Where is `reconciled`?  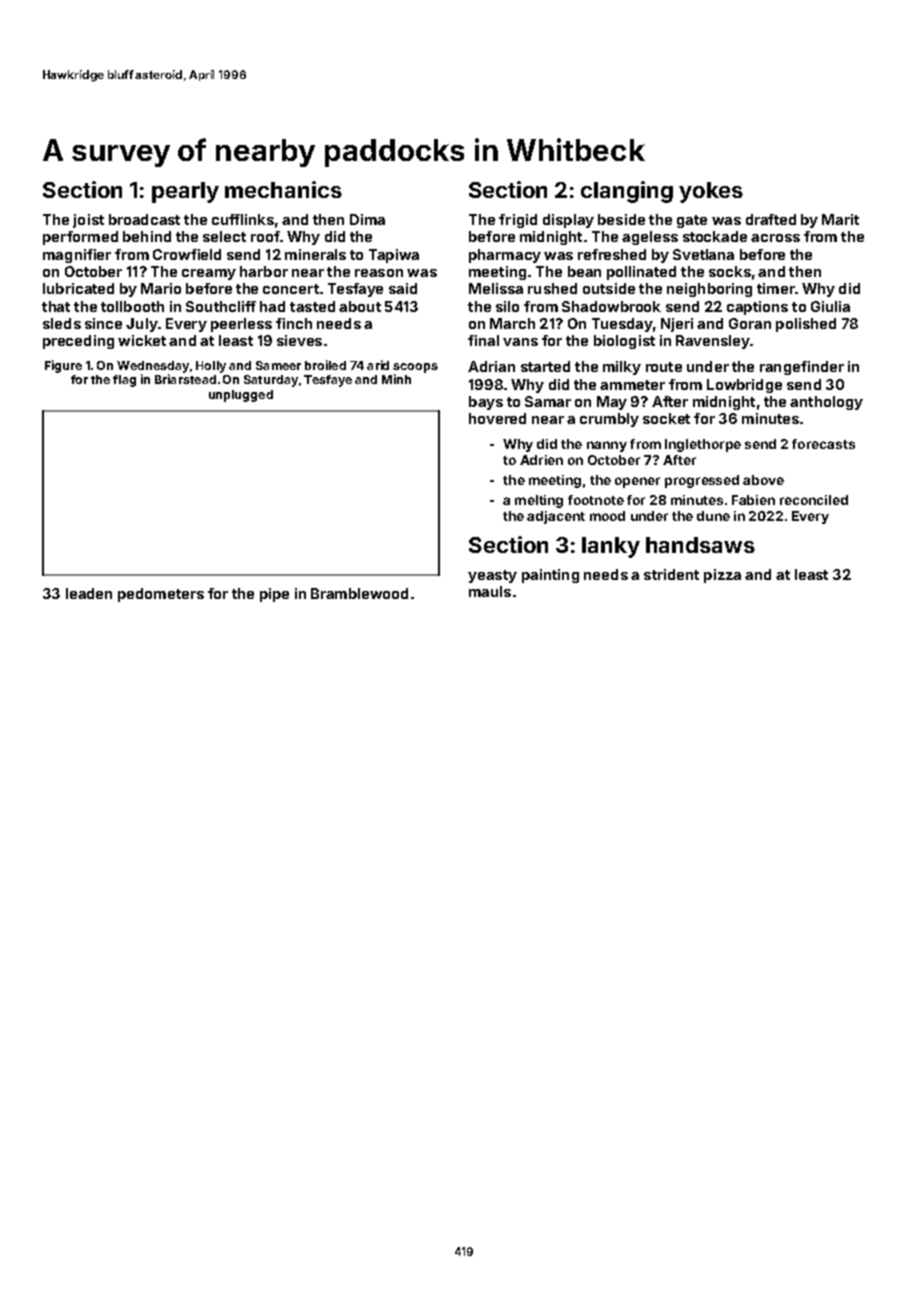 reconciled is located at coordinates (814, 500).
